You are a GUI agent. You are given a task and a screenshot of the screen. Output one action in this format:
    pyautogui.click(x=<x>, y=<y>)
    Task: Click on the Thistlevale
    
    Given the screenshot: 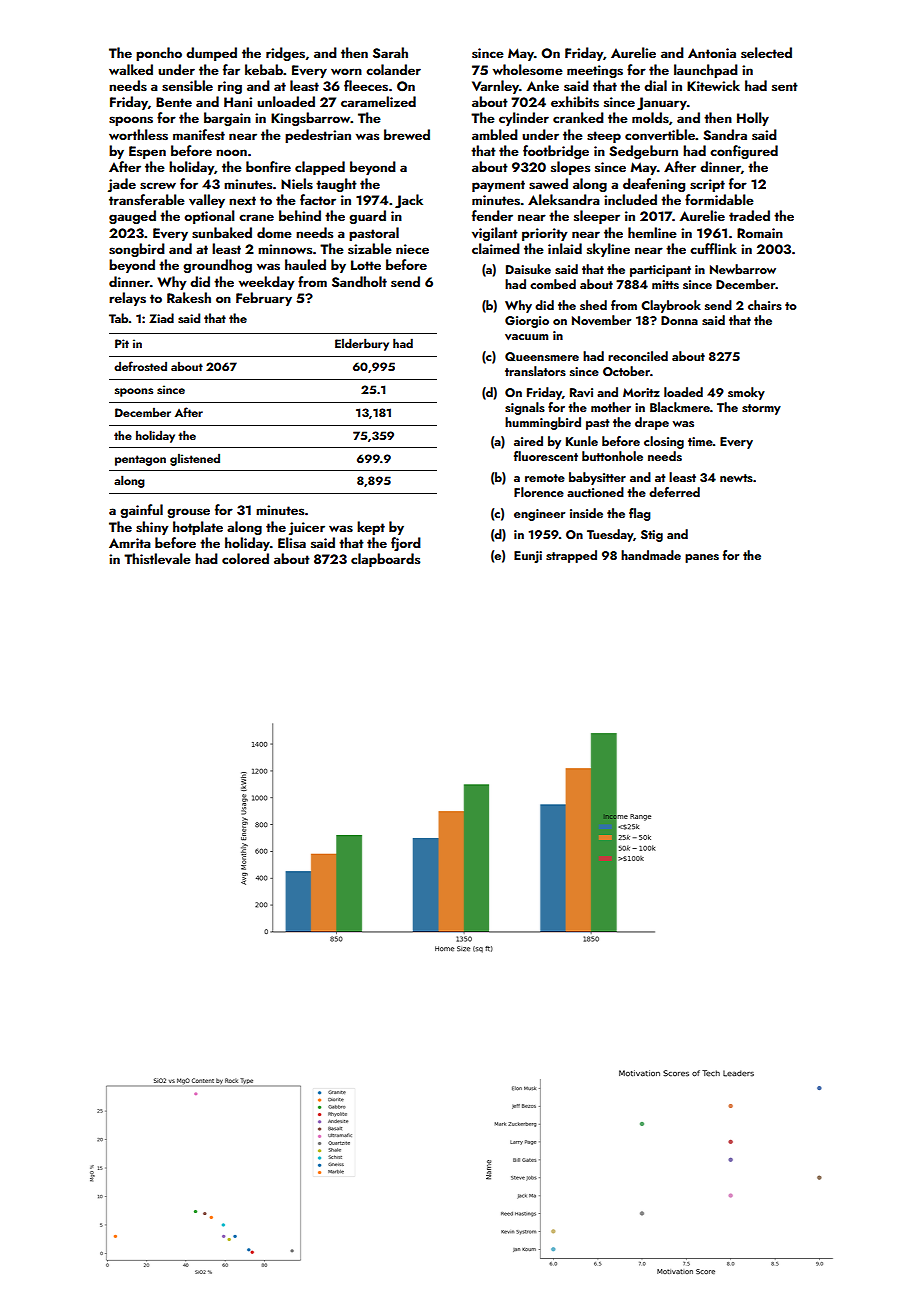 What is the action you would take?
    pyautogui.click(x=157, y=559)
